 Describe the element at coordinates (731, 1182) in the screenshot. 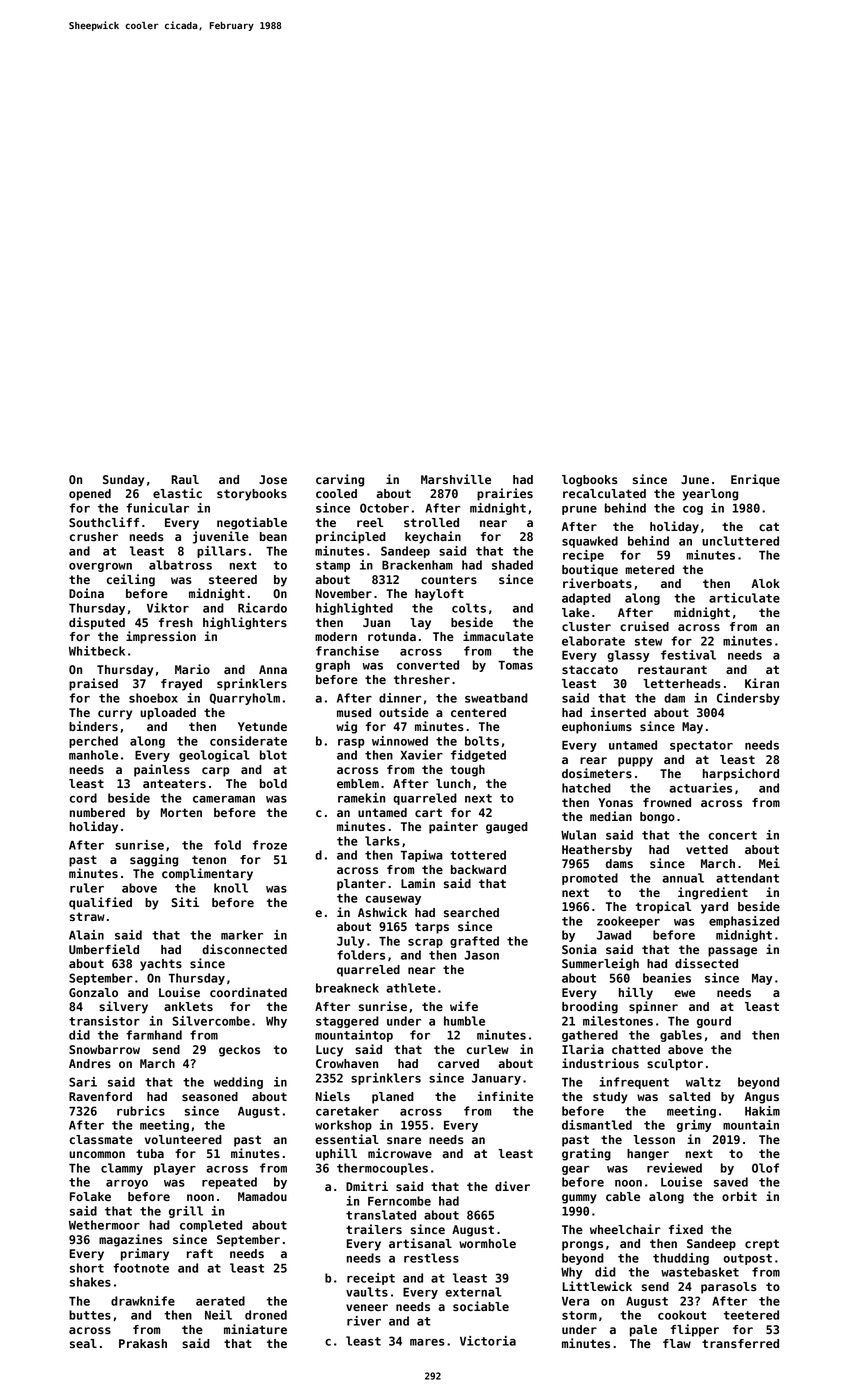

I see `saved` at that location.
